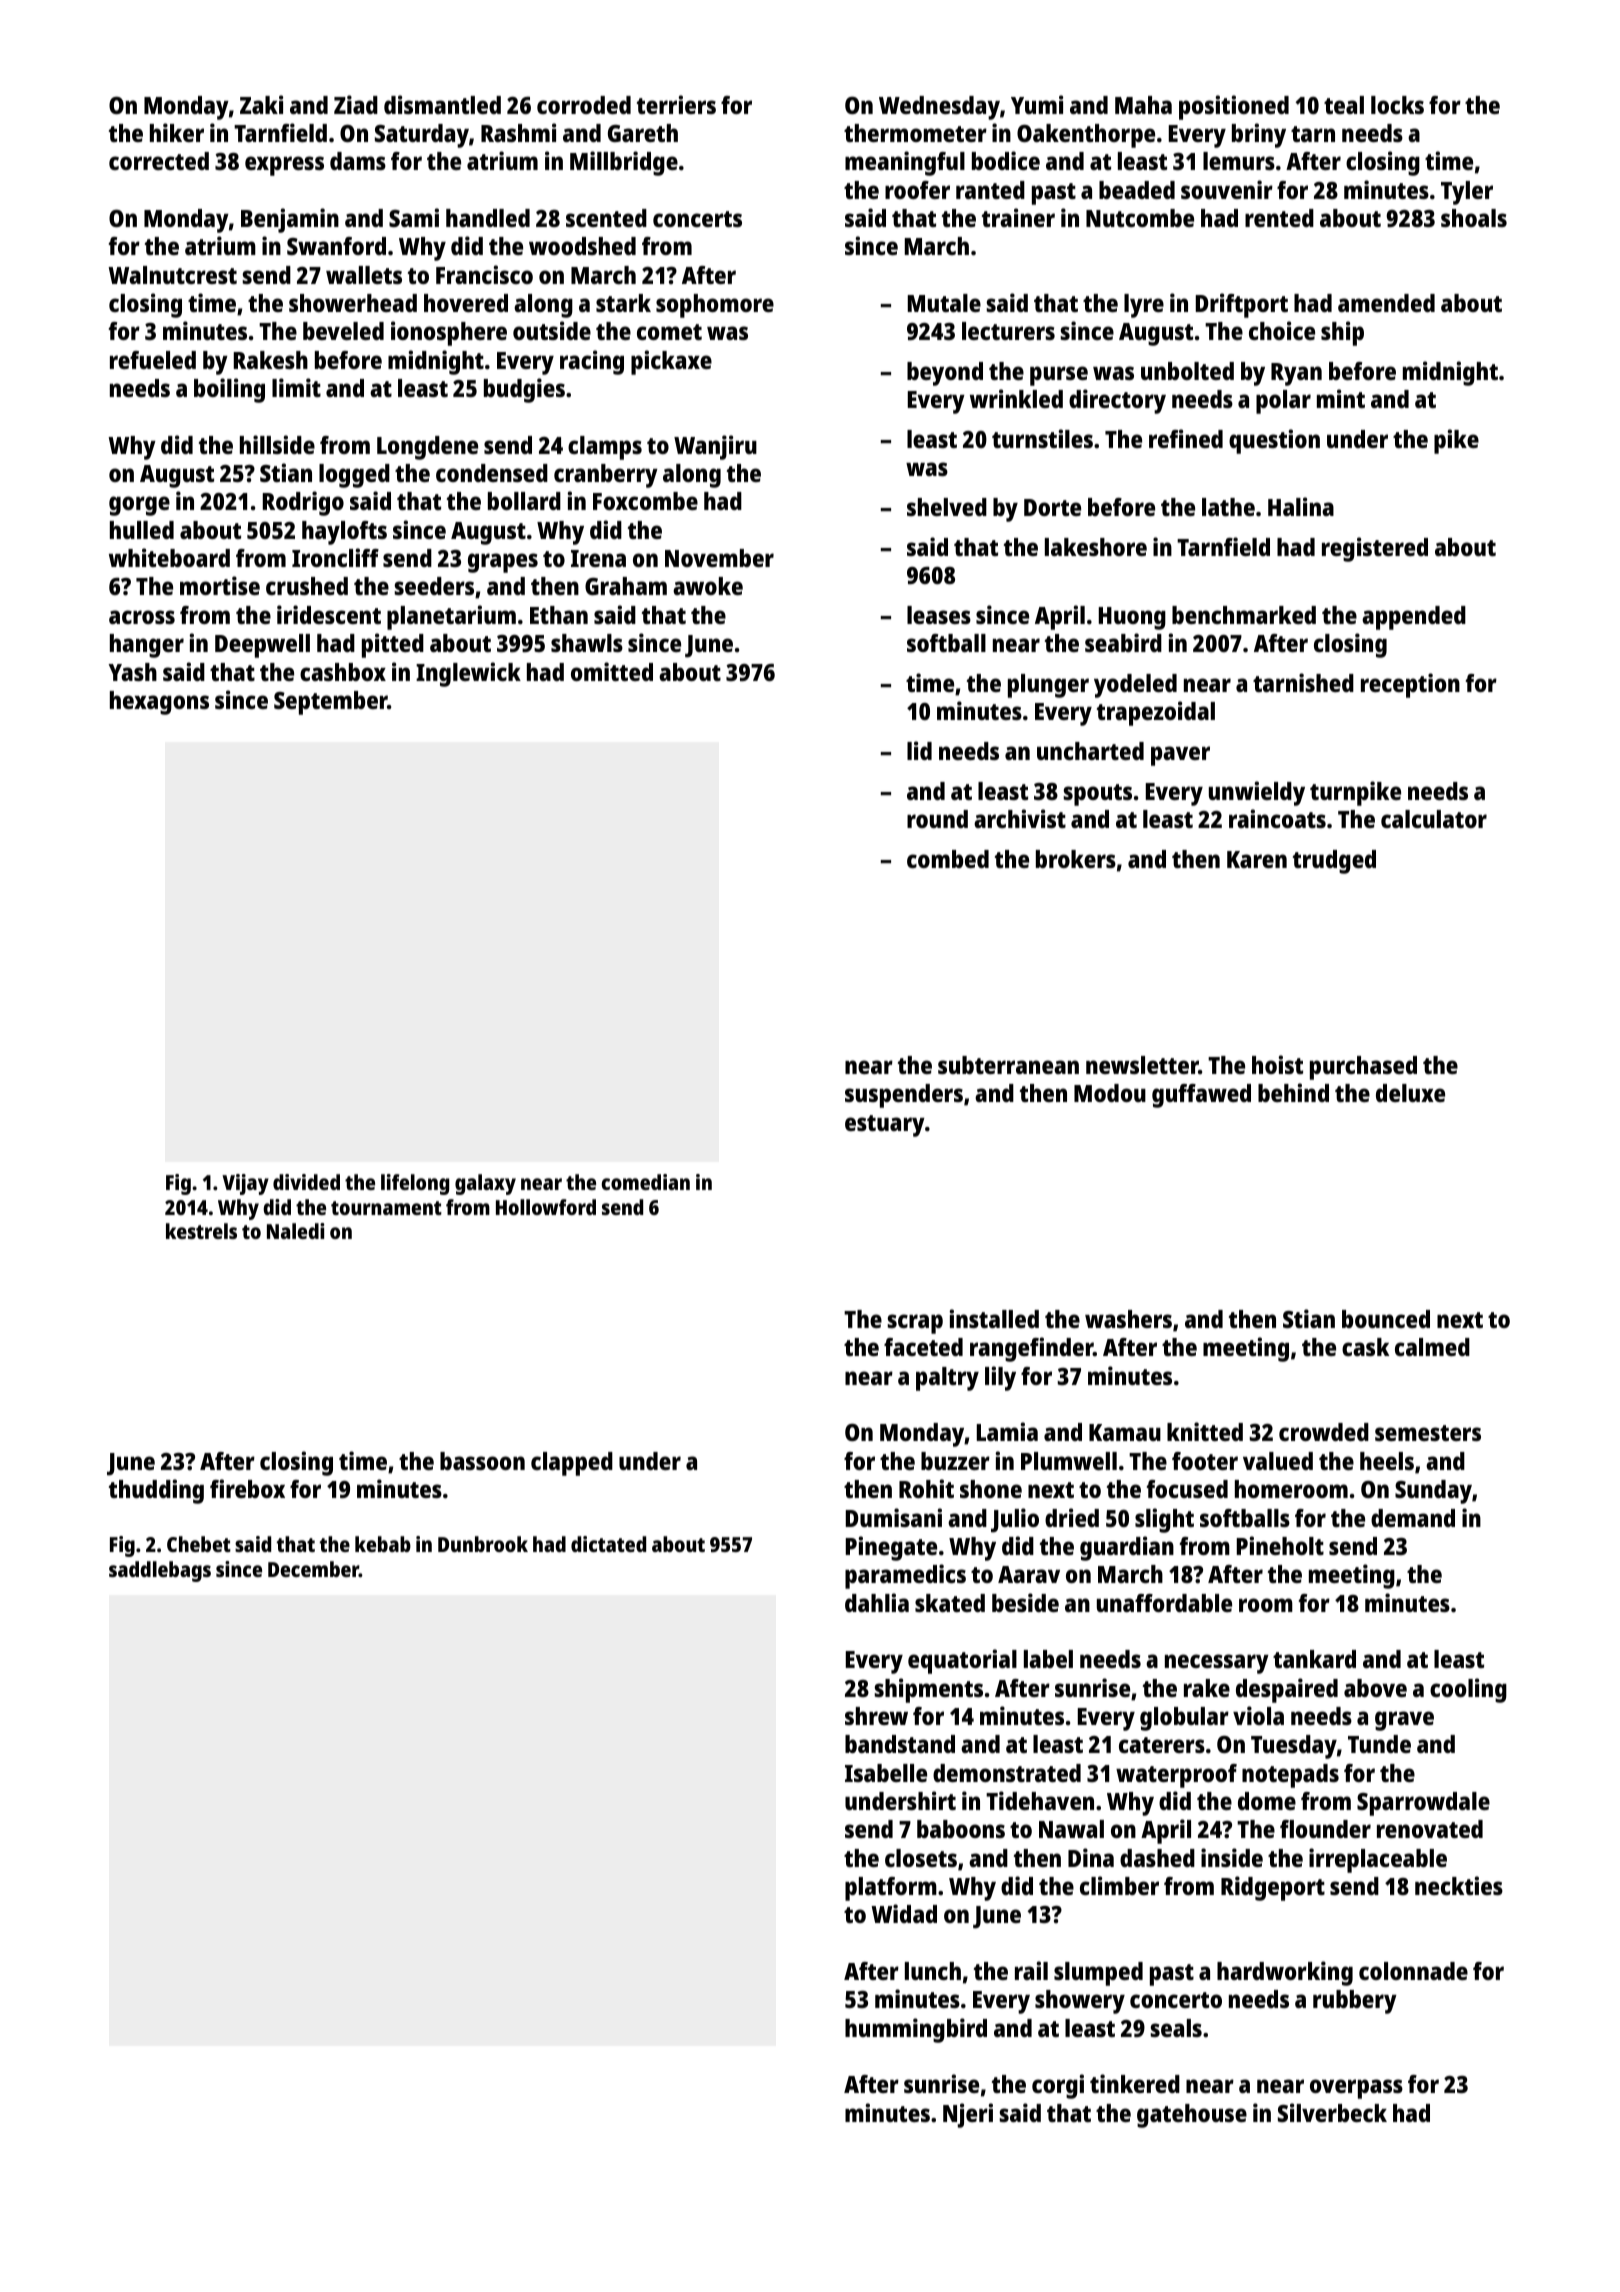 The image size is (1620, 2292). What do you see at coordinates (1228, 507) in the screenshot?
I see `lathe` at bounding box center [1228, 507].
